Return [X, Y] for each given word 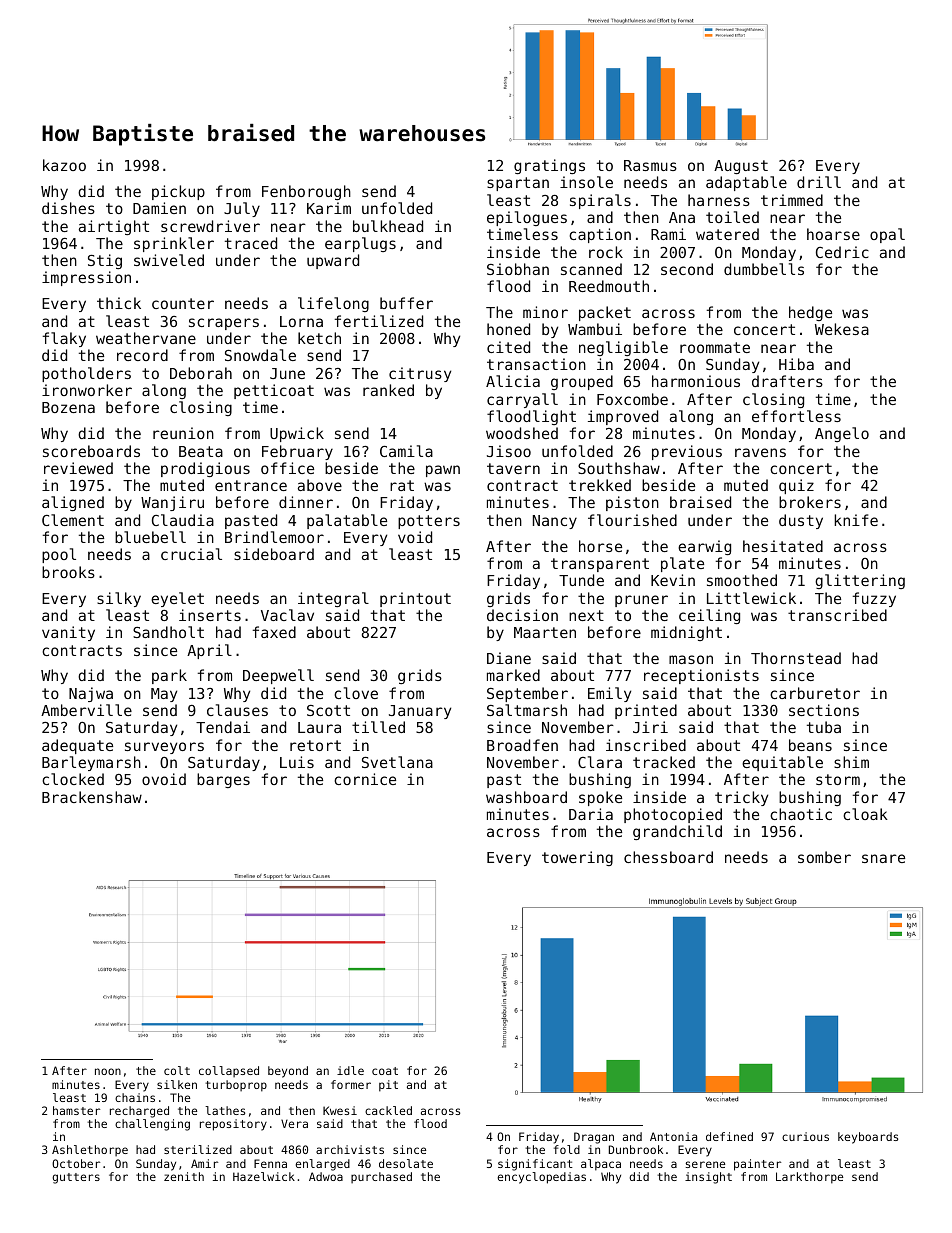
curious [805, 1136]
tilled [378, 727]
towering [577, 858]
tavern [513, 468]
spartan [518, 184]
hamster [76, 1110]
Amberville [86, 710]
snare [883, 858]
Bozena [68, 407]
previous [687, 452]
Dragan [594, 1138]
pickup [178, 192]
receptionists [701, 676]
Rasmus [650, 165]
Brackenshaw [92, 797]
